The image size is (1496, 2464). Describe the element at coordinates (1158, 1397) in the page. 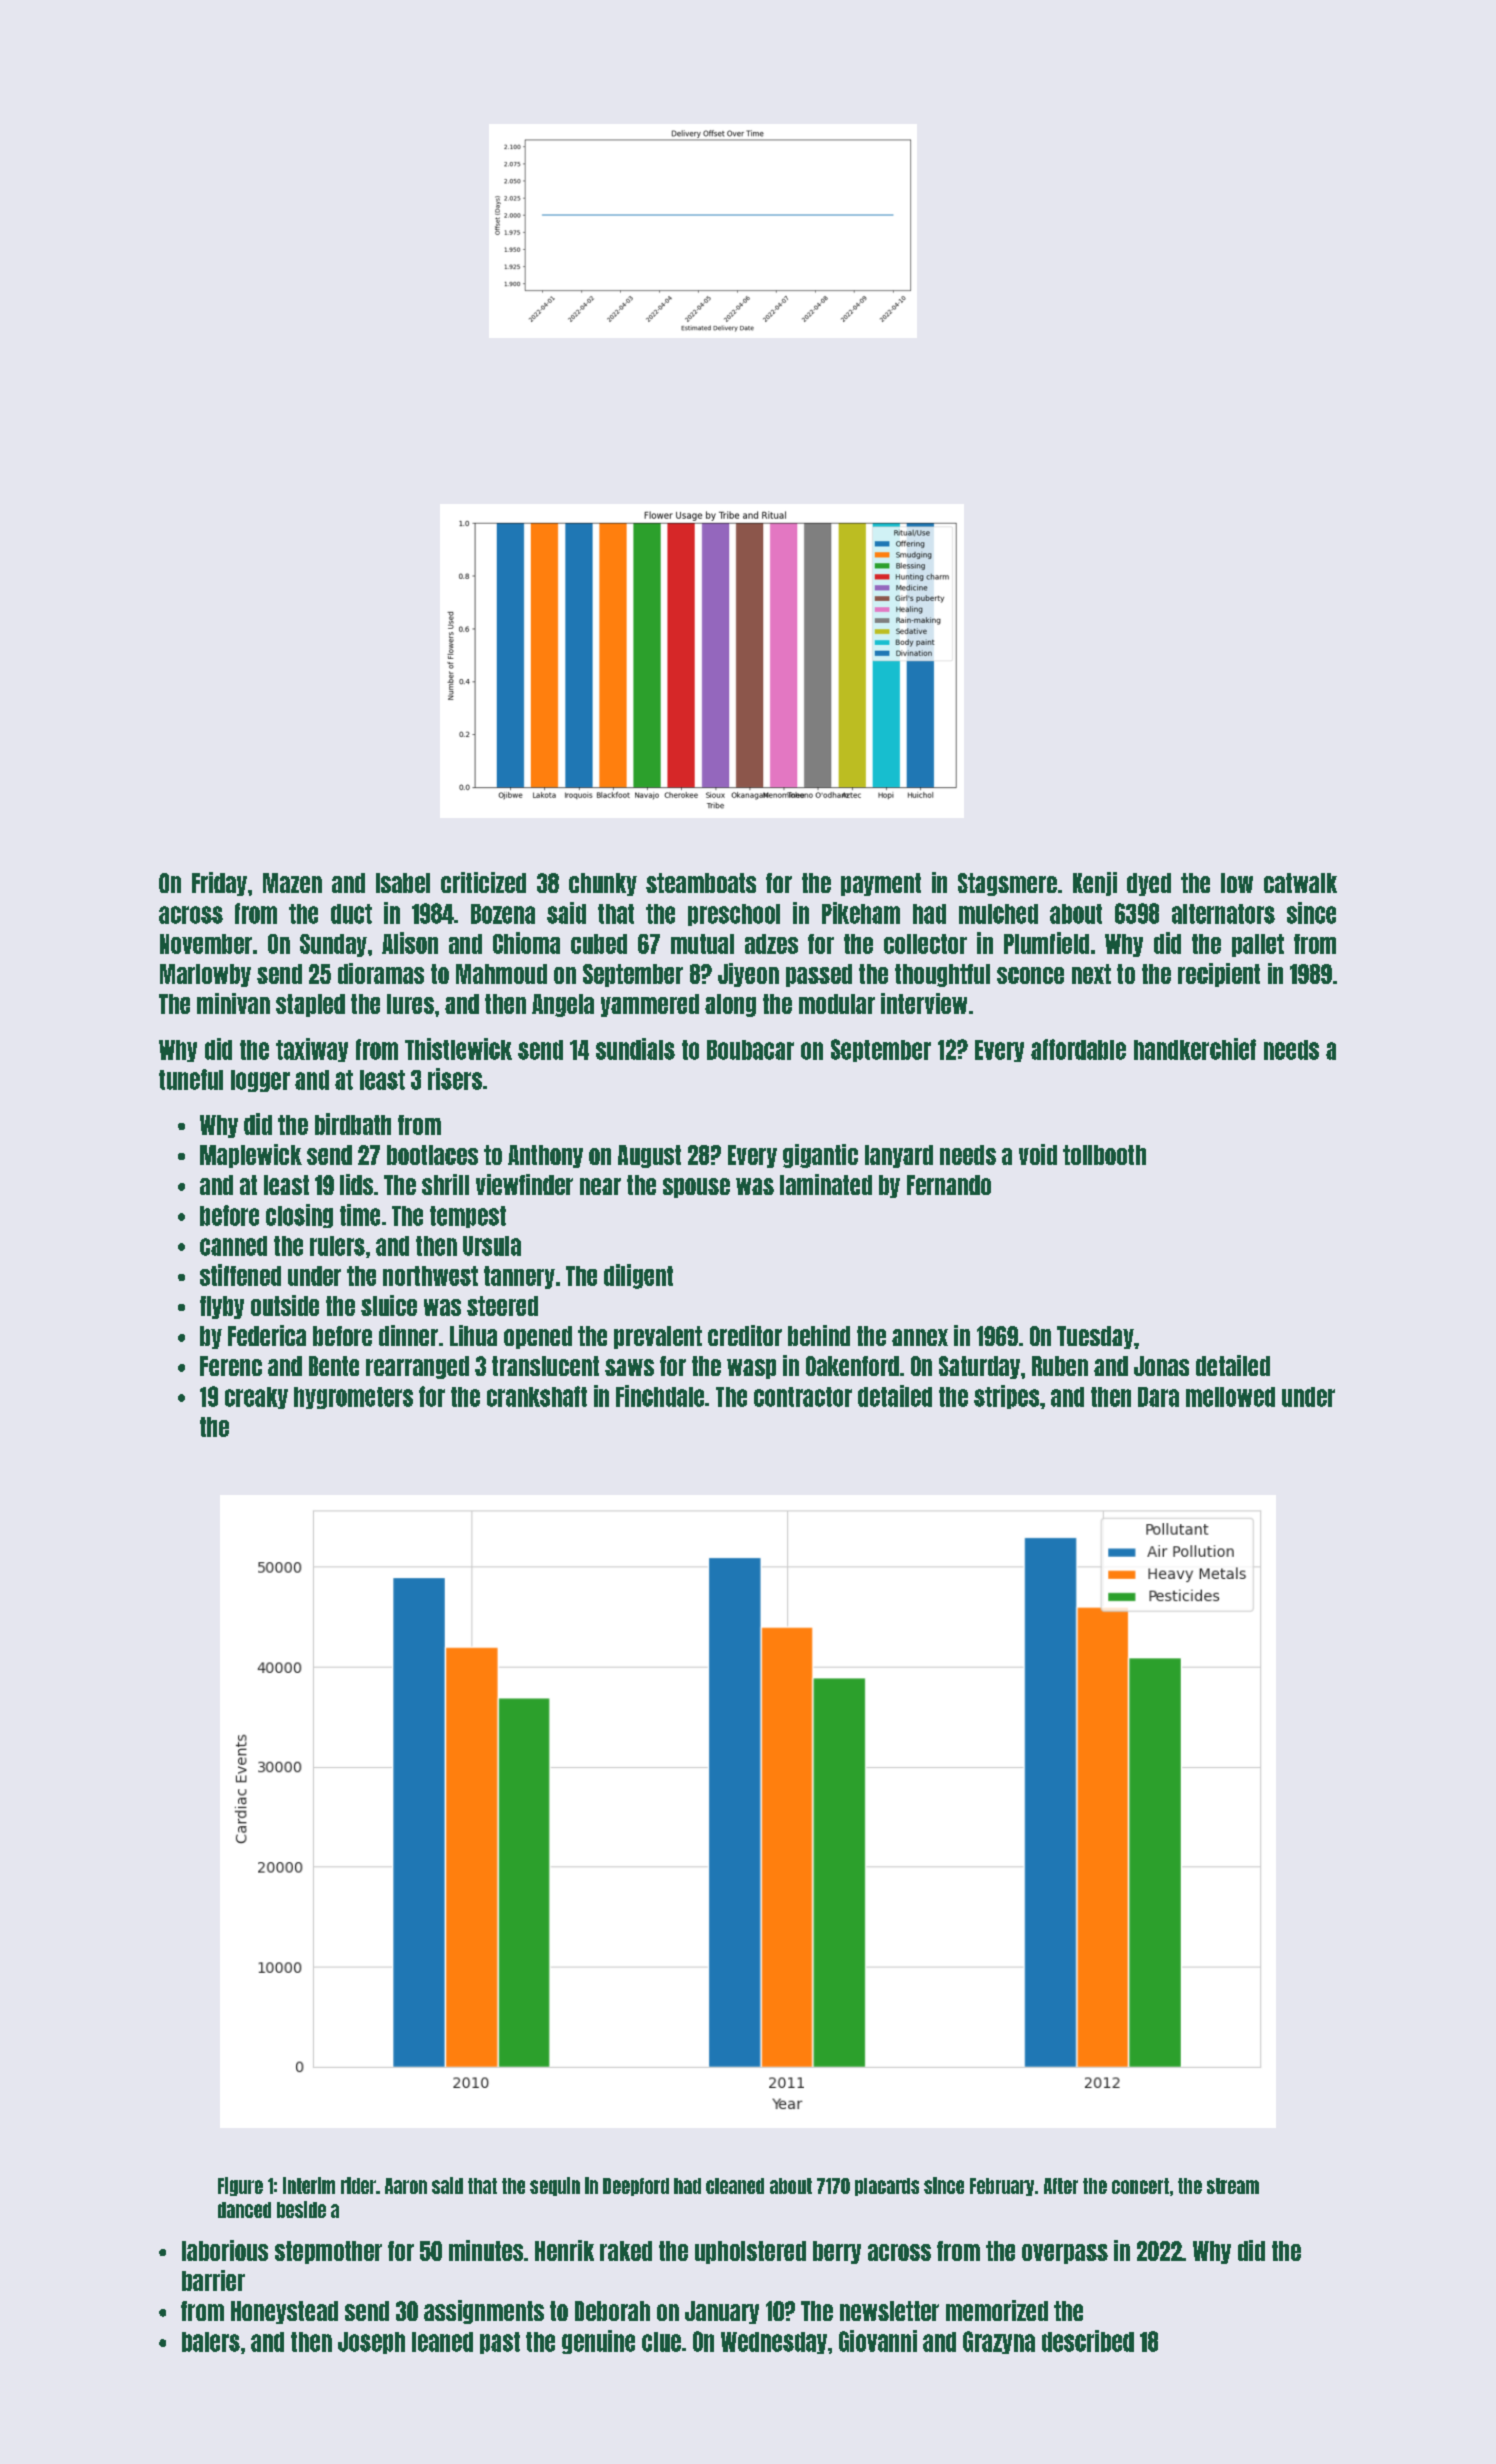

I see `Dara` at that location.
